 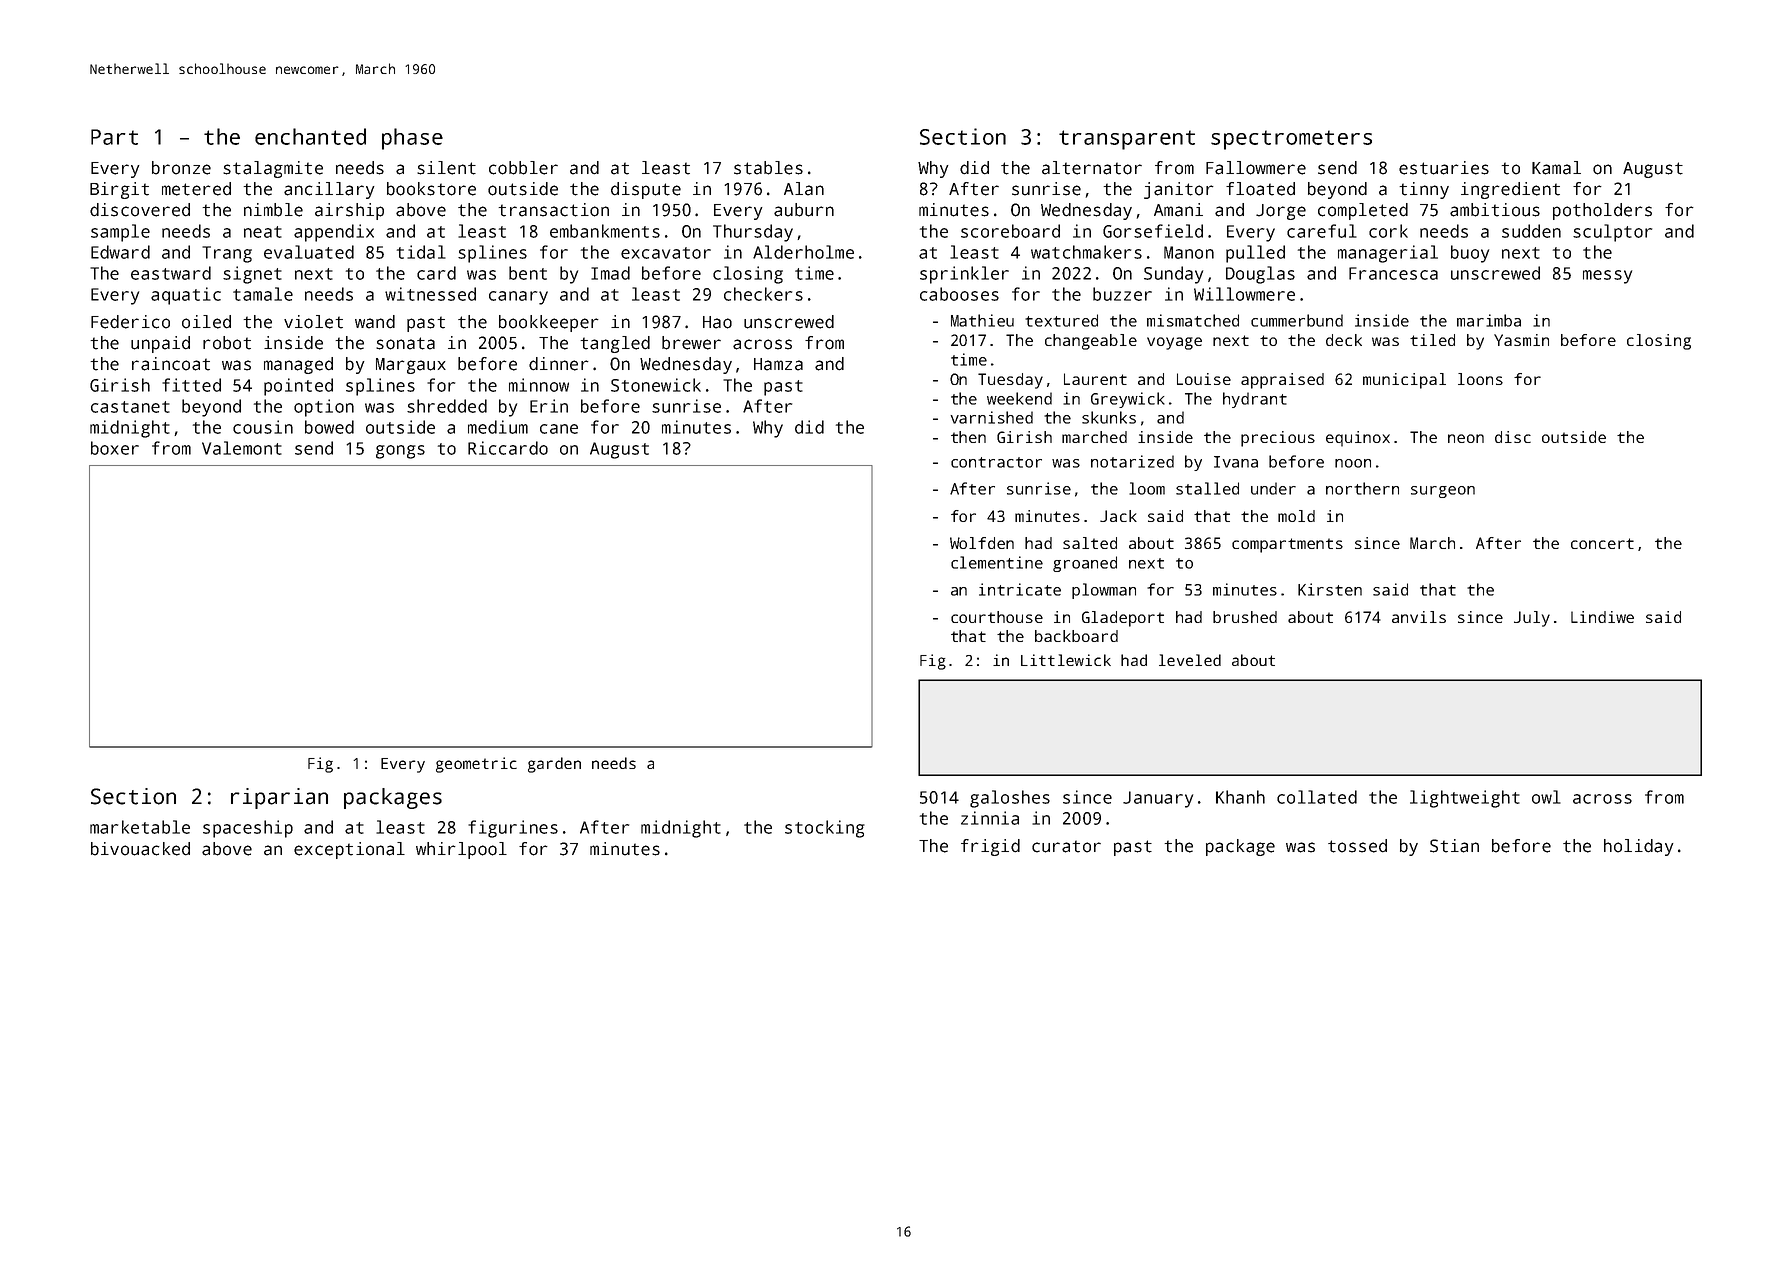 What do you see at coordinates (1443, 492) in the screenshot?
I see `surgeon` at bounding box center [1443, 492].
